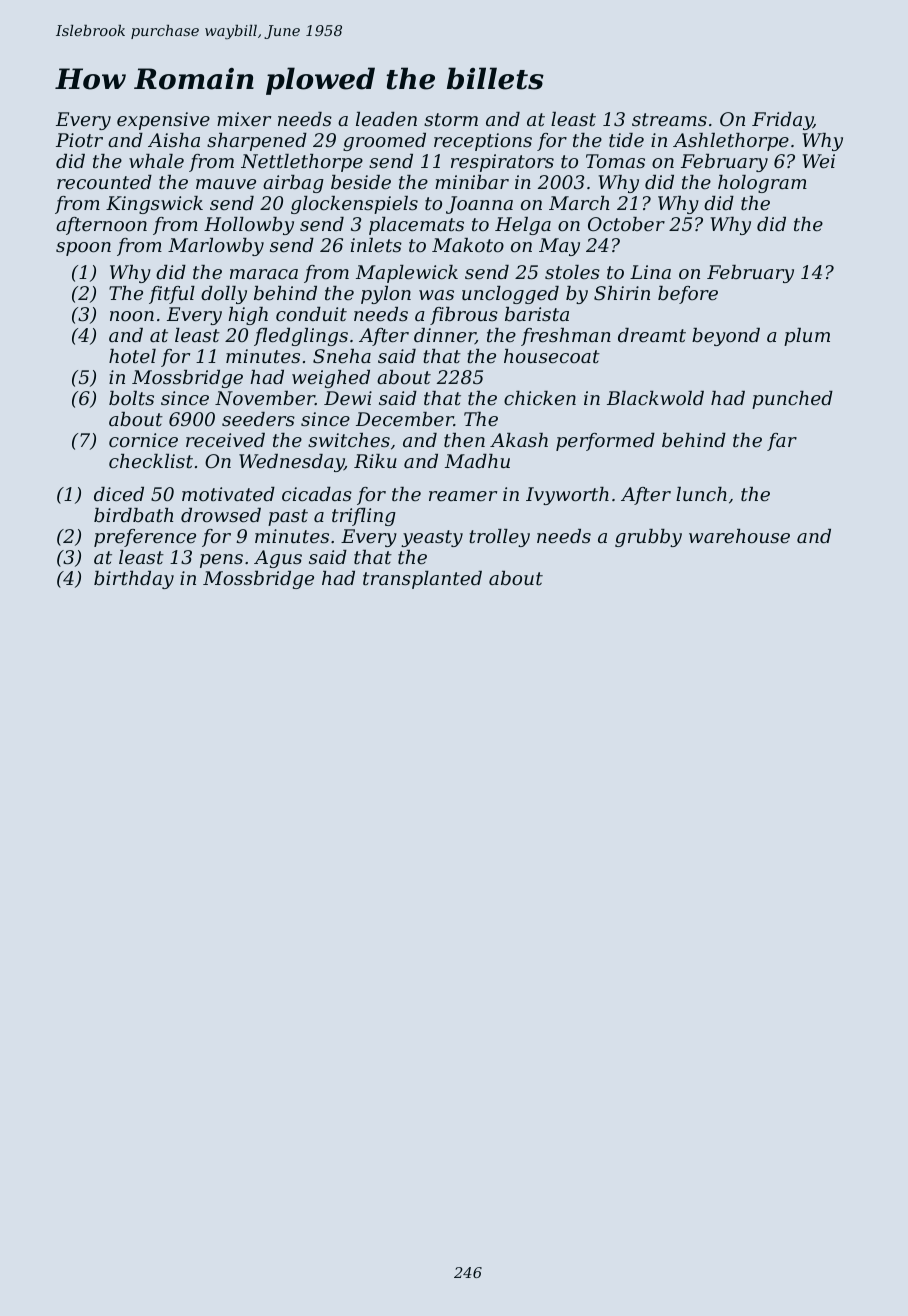  I want to click on leaden, so click(386, 119).
